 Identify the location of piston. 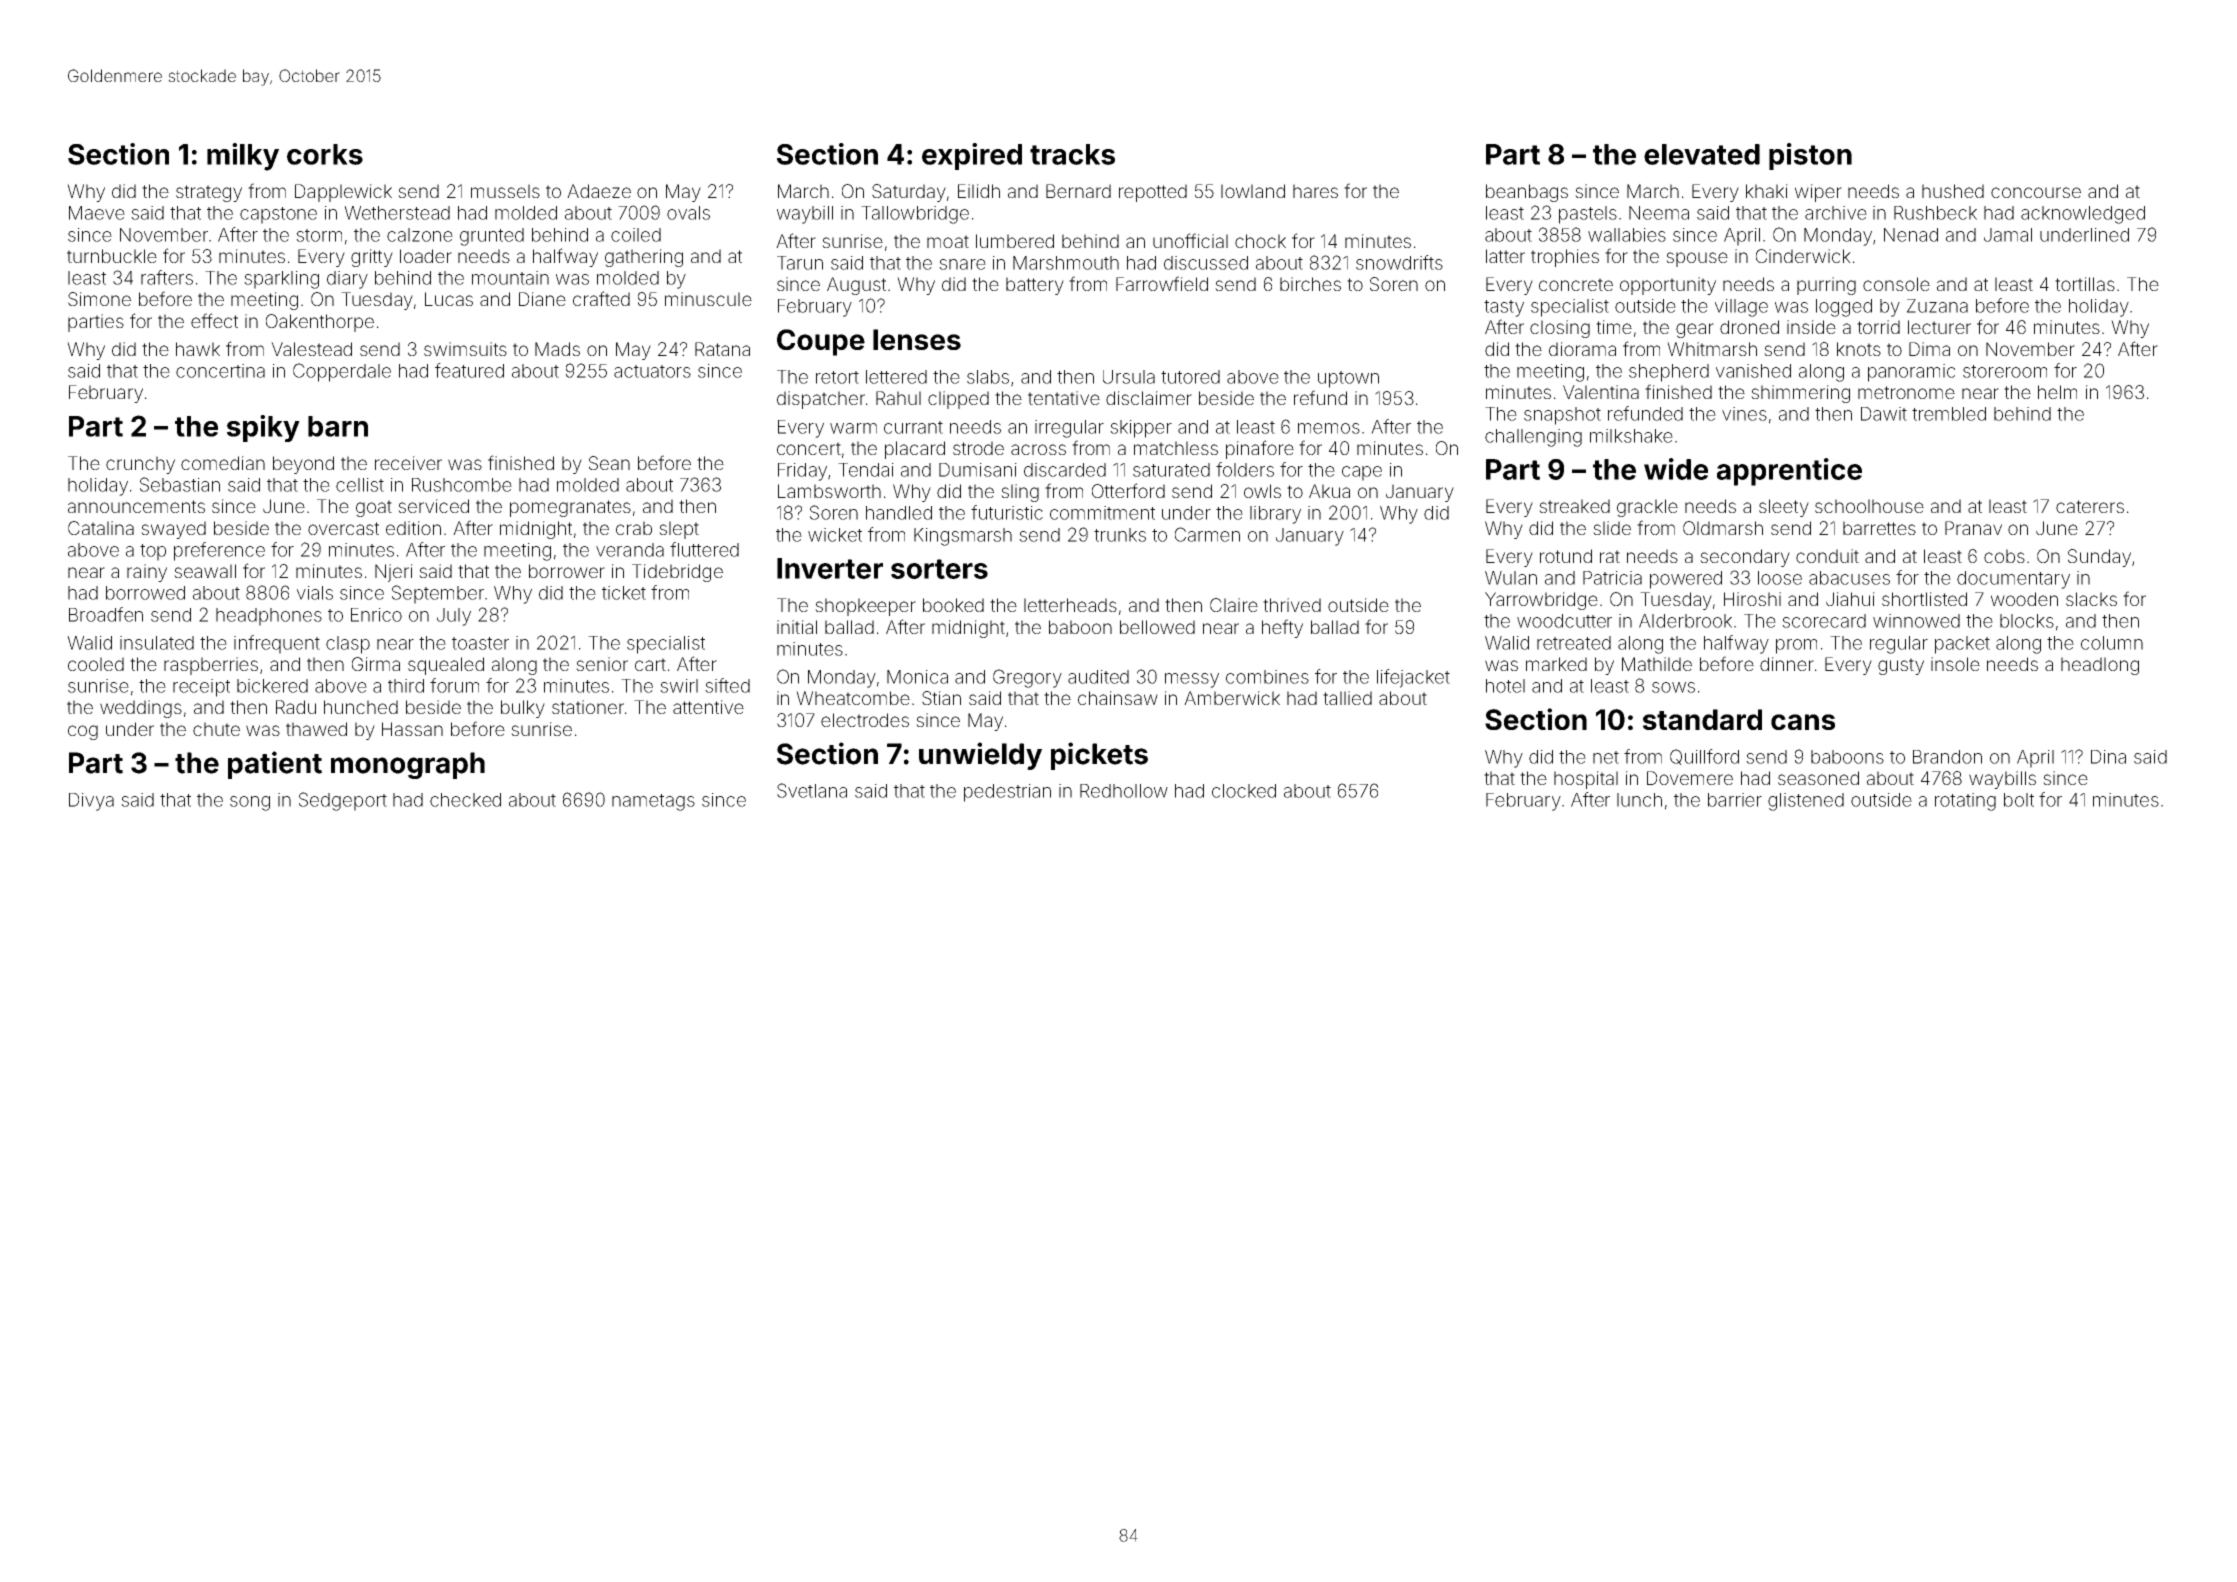
(1810, 156).
